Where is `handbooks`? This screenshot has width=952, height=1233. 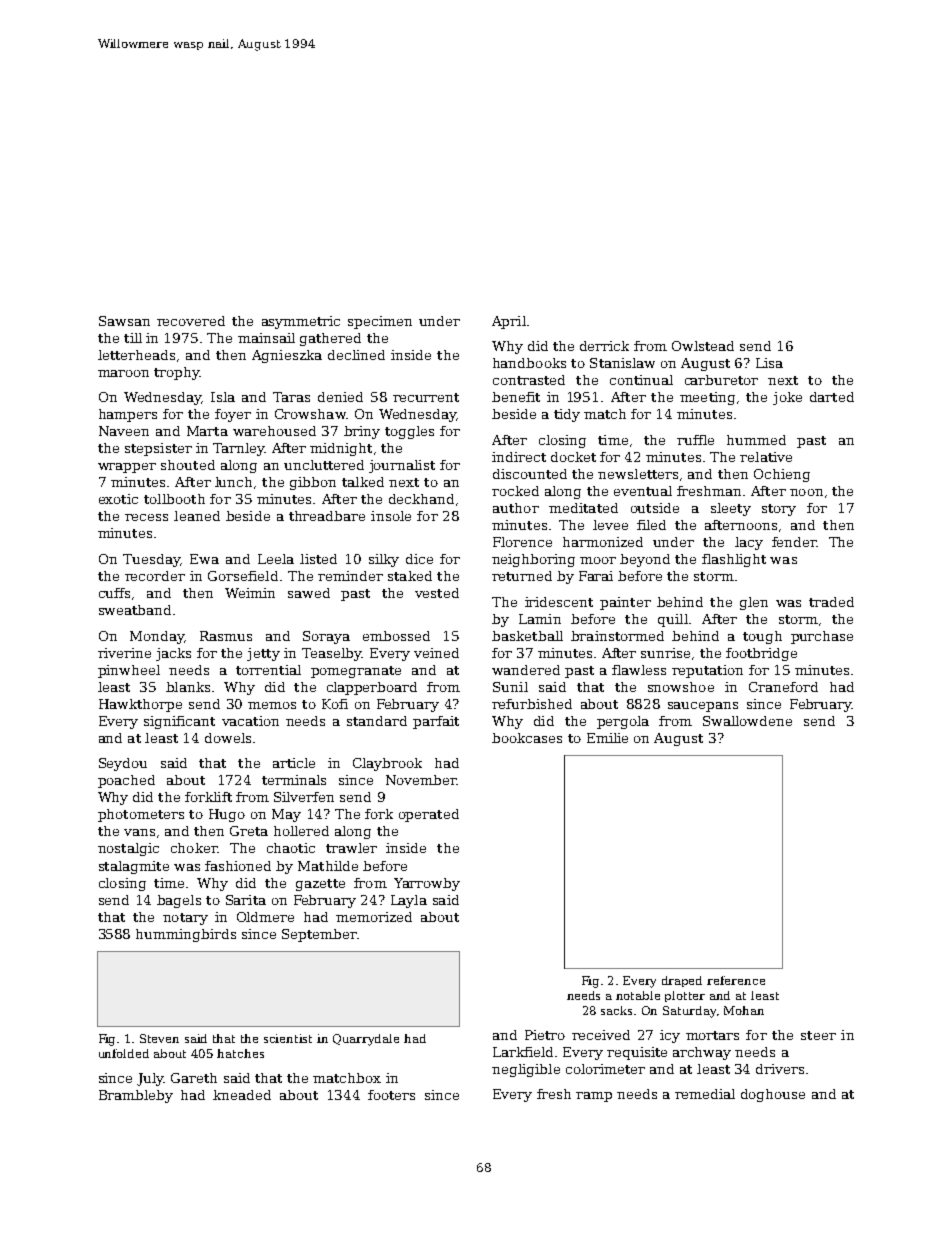
handbooks is located at coordinates (529, 363).
